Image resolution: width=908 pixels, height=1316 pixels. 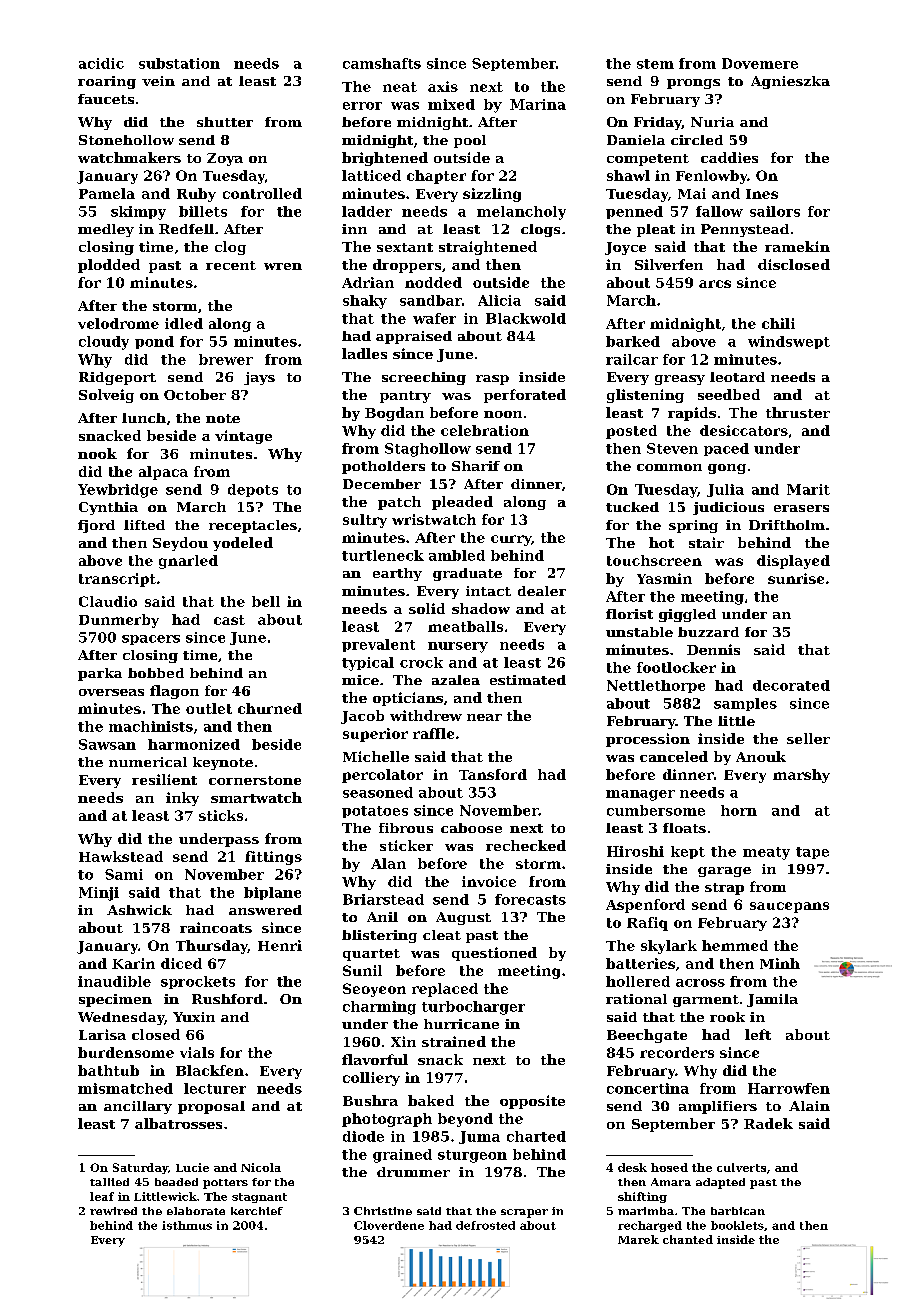 I want to click on machinists, so click(x=151, y=726).
